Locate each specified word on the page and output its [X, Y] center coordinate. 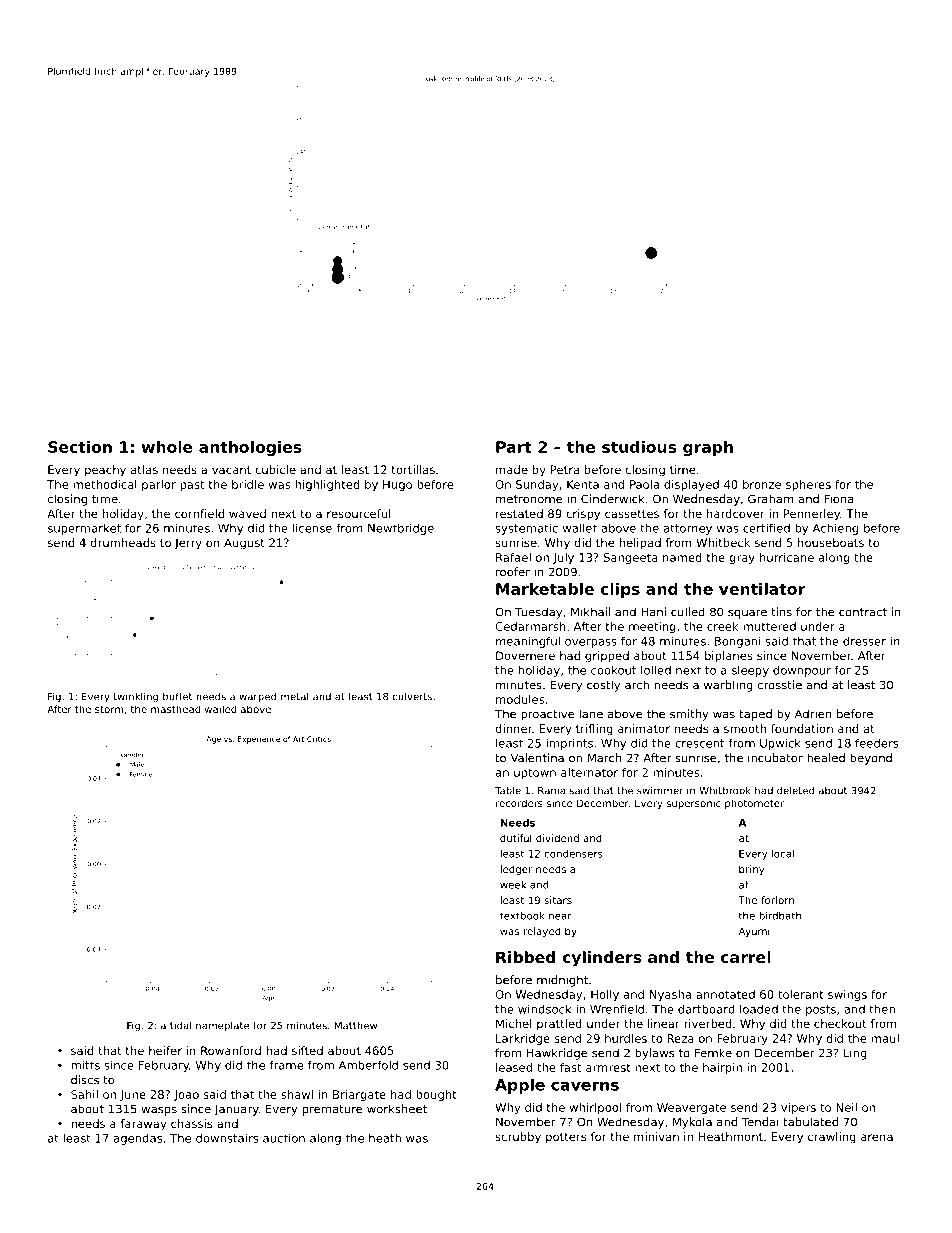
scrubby [518, 1138]
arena [877, 1137]
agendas [138, 1139]
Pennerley [812, 515]
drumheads [123, 542]
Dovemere [525, 655]
